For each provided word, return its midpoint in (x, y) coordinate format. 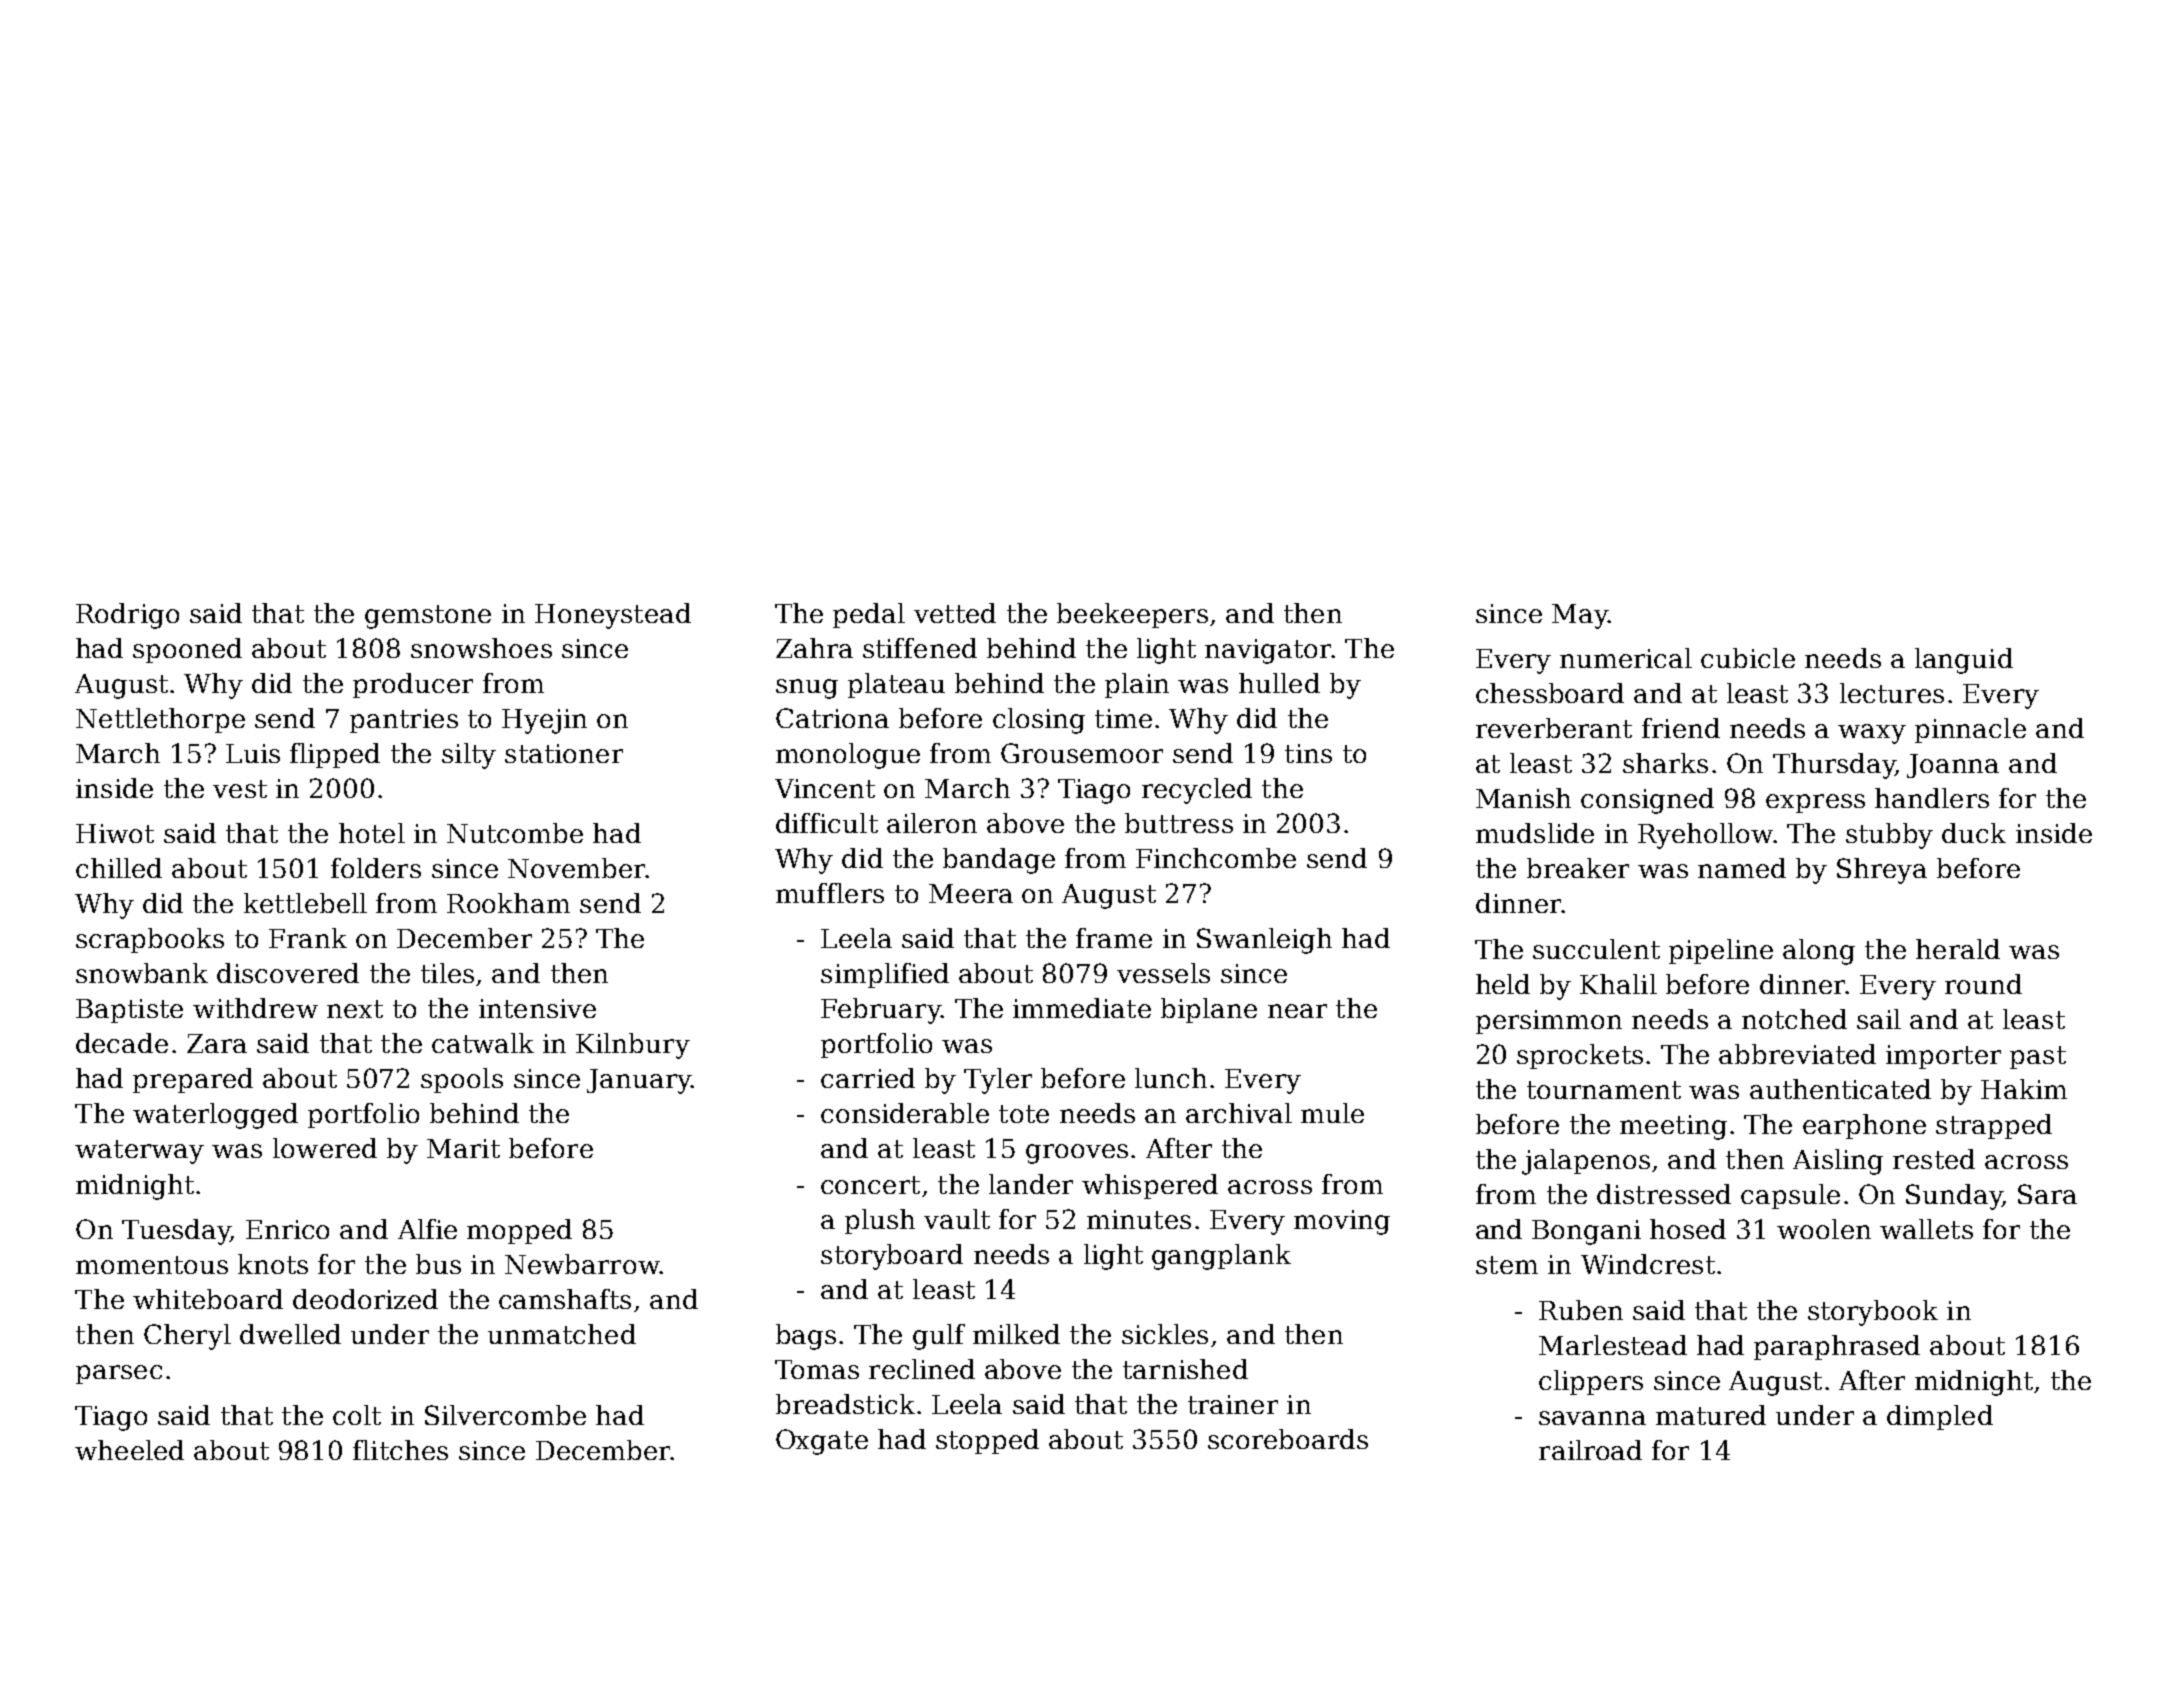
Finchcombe (1216, 858)
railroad (1590, 1450)
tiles (447, 973)
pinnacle (1970, 730)
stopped (987, 1441)
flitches (400, 1450)
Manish (1523, 798)
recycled (1197, 791)
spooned (187, 650)
